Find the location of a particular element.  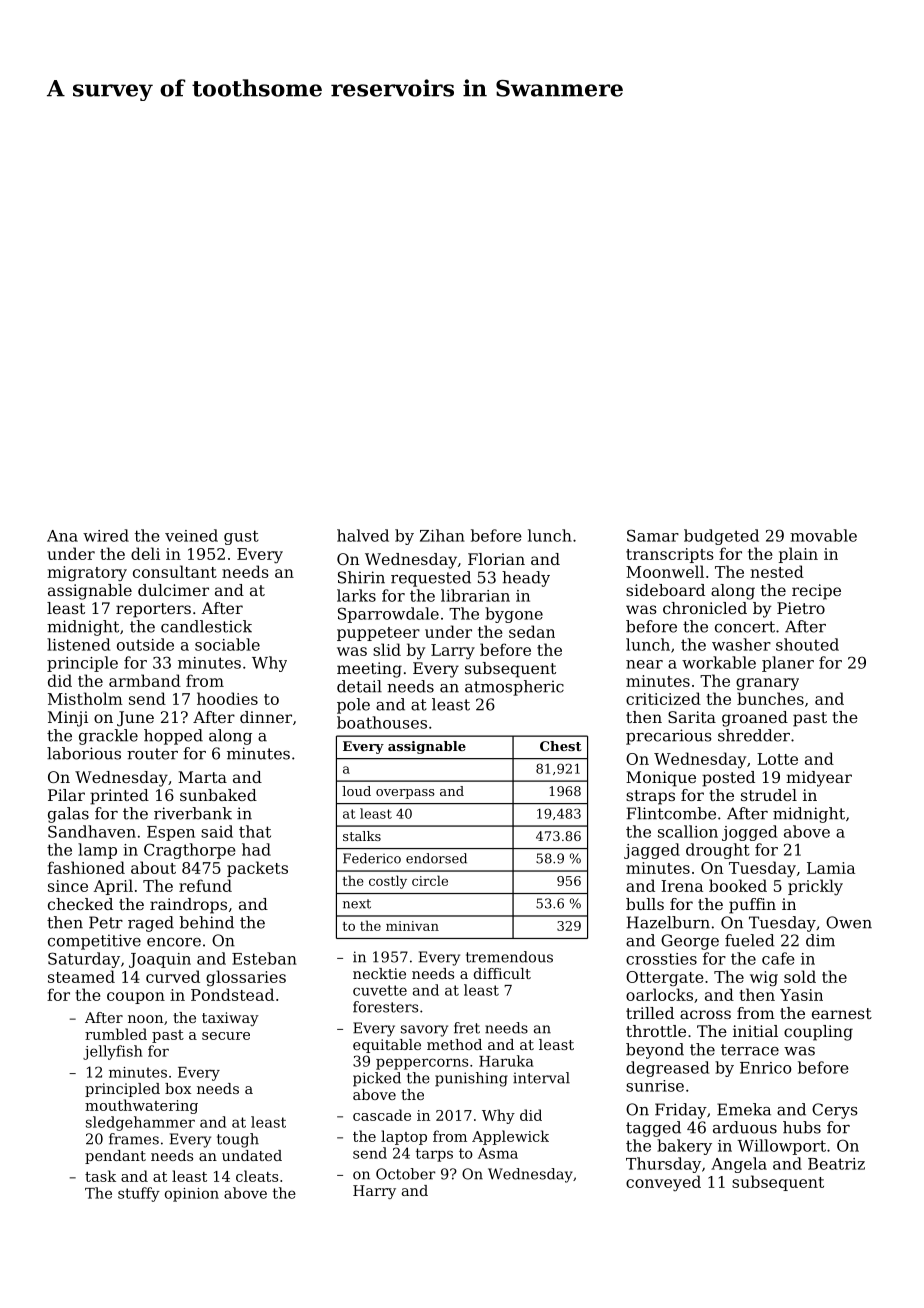

budgeted is located at coordinates (721, 537).
